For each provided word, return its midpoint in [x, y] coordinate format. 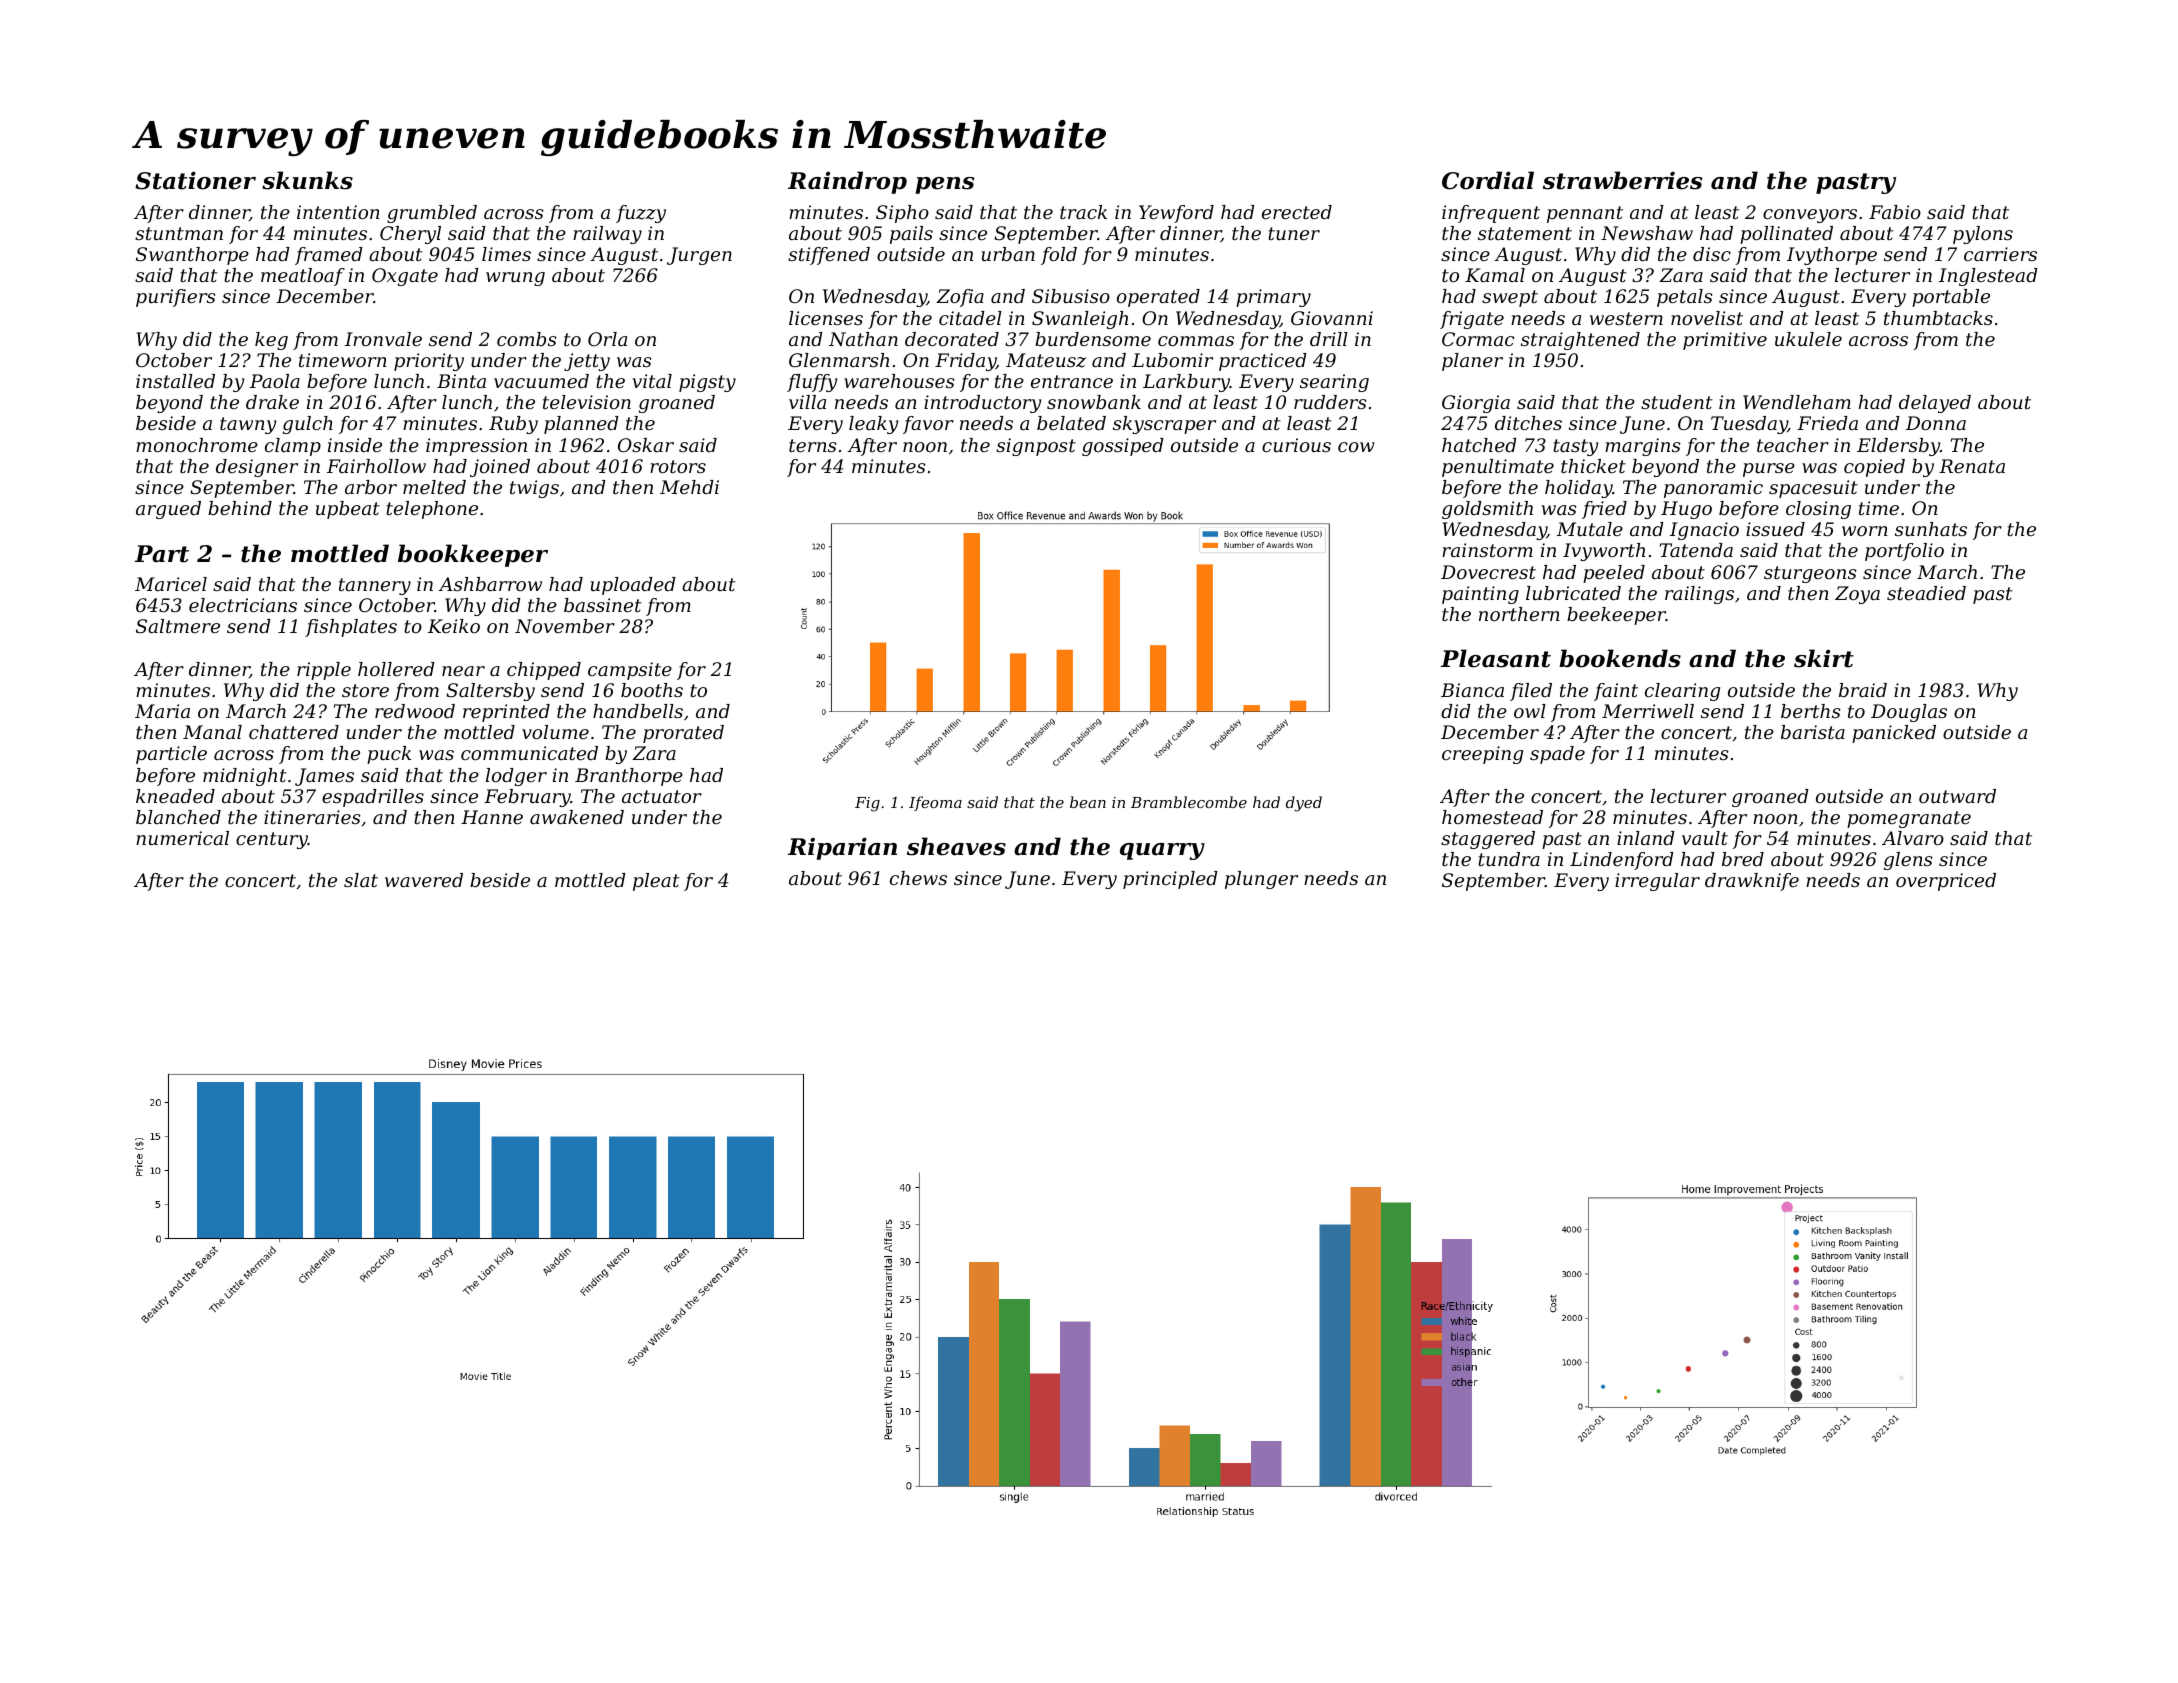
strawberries [1622, 180]
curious [1296, 445]
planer [1472, 362]
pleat [656, 882]
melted [434, 487]
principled [1170, 880]
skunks [307, 180]
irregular [1657, 882]
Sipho [902, 214]
